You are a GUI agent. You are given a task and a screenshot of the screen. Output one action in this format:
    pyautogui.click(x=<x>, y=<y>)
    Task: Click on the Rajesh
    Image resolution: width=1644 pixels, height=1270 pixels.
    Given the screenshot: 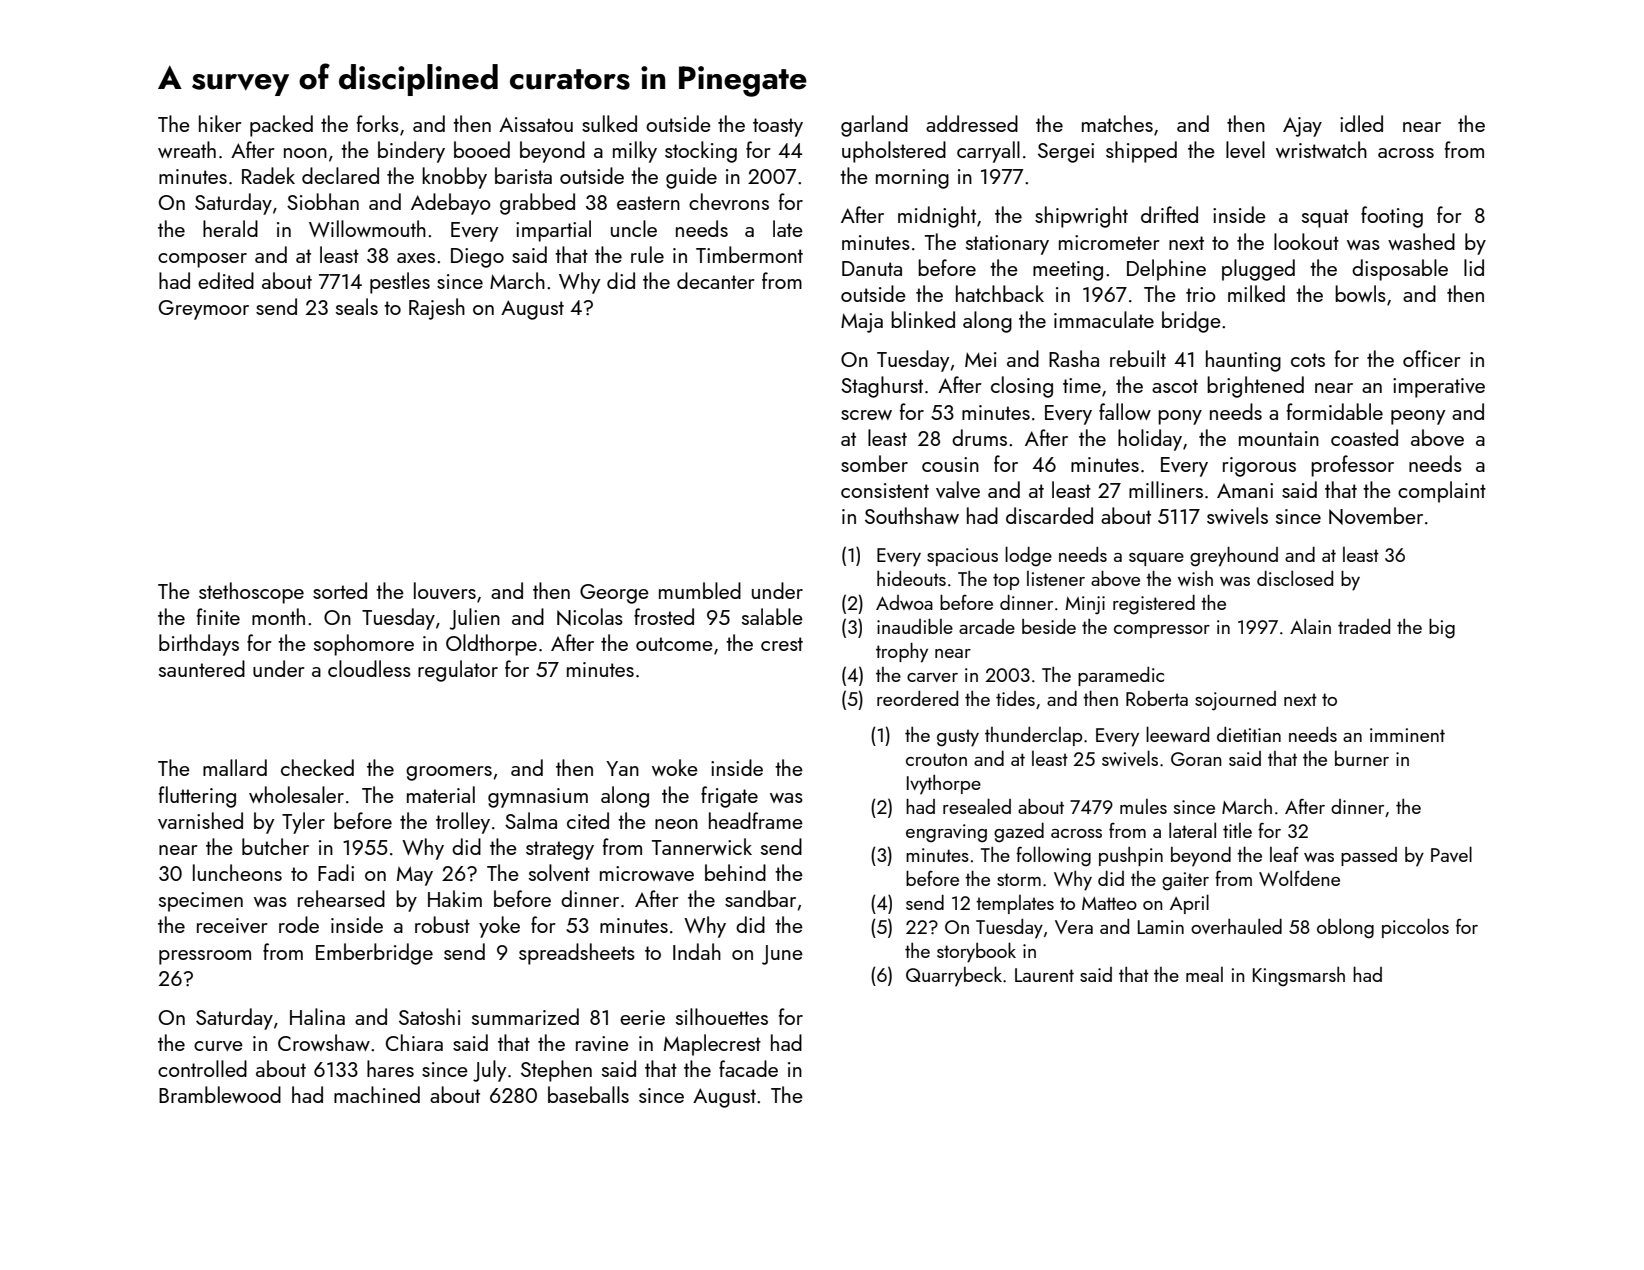 What is the action you would take?
    pyautogui.click(x=437, y=309)
